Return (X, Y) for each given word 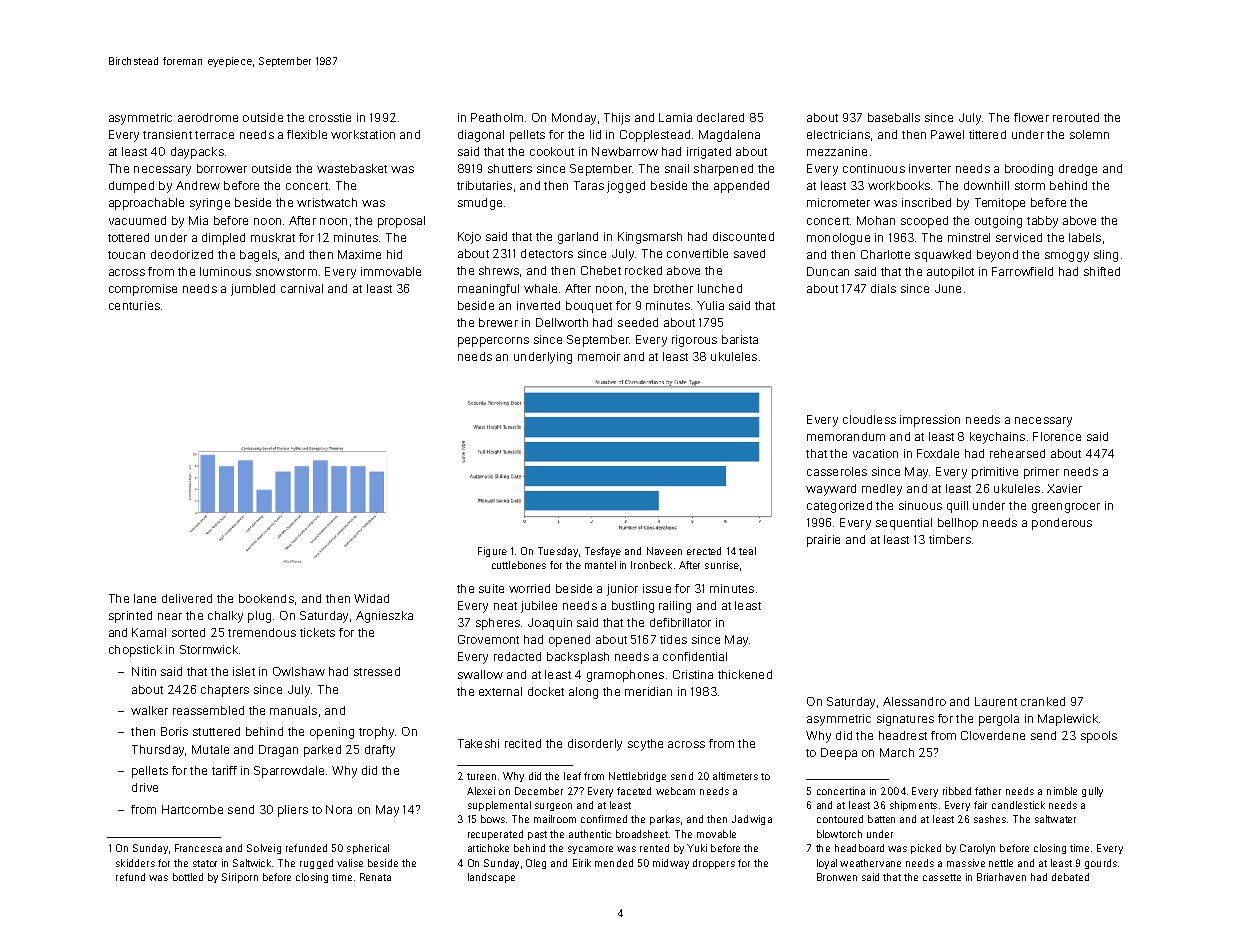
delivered (187, 598)
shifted (1102, 271)
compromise (143, 290)
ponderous (1062, 524)
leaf (572, 776)
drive (145, 787)
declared (720, 117)
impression (930, 421)
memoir (599, 356)
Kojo (469, 238)
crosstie (330, 117)
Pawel (947, 134)
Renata (375, 877)
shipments (913, 806)
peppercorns (493, 342)
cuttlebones (519, 565)
